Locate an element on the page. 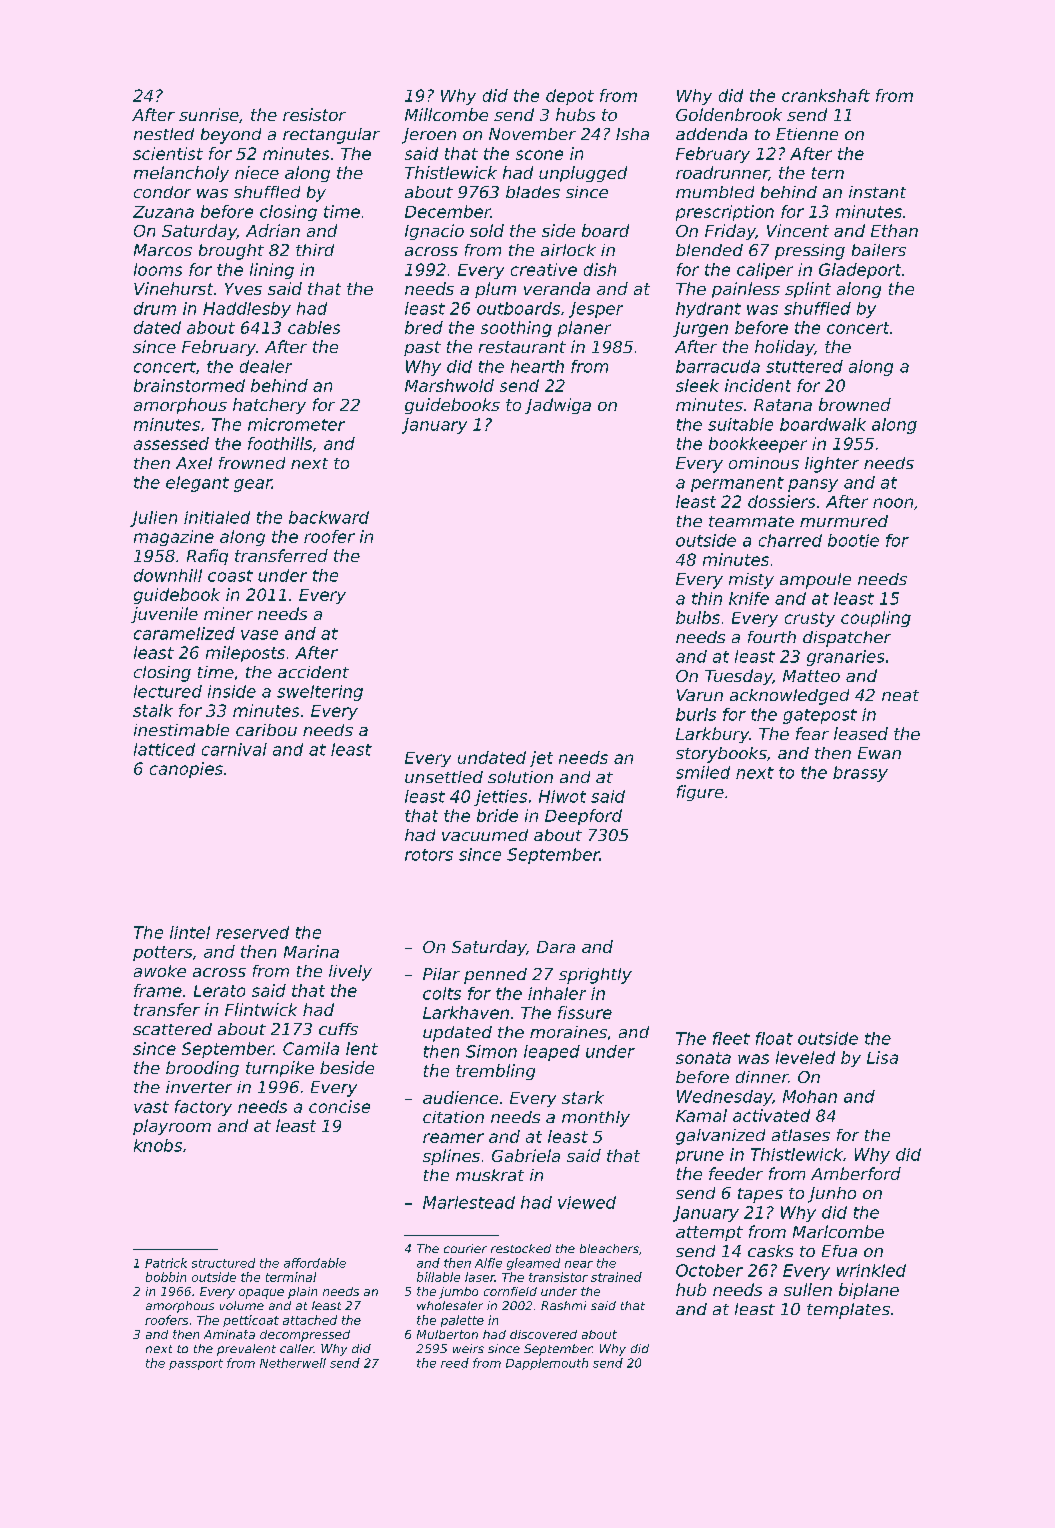 This document has width=1055, height=1528. niece is located at coordinates (257, 172).
